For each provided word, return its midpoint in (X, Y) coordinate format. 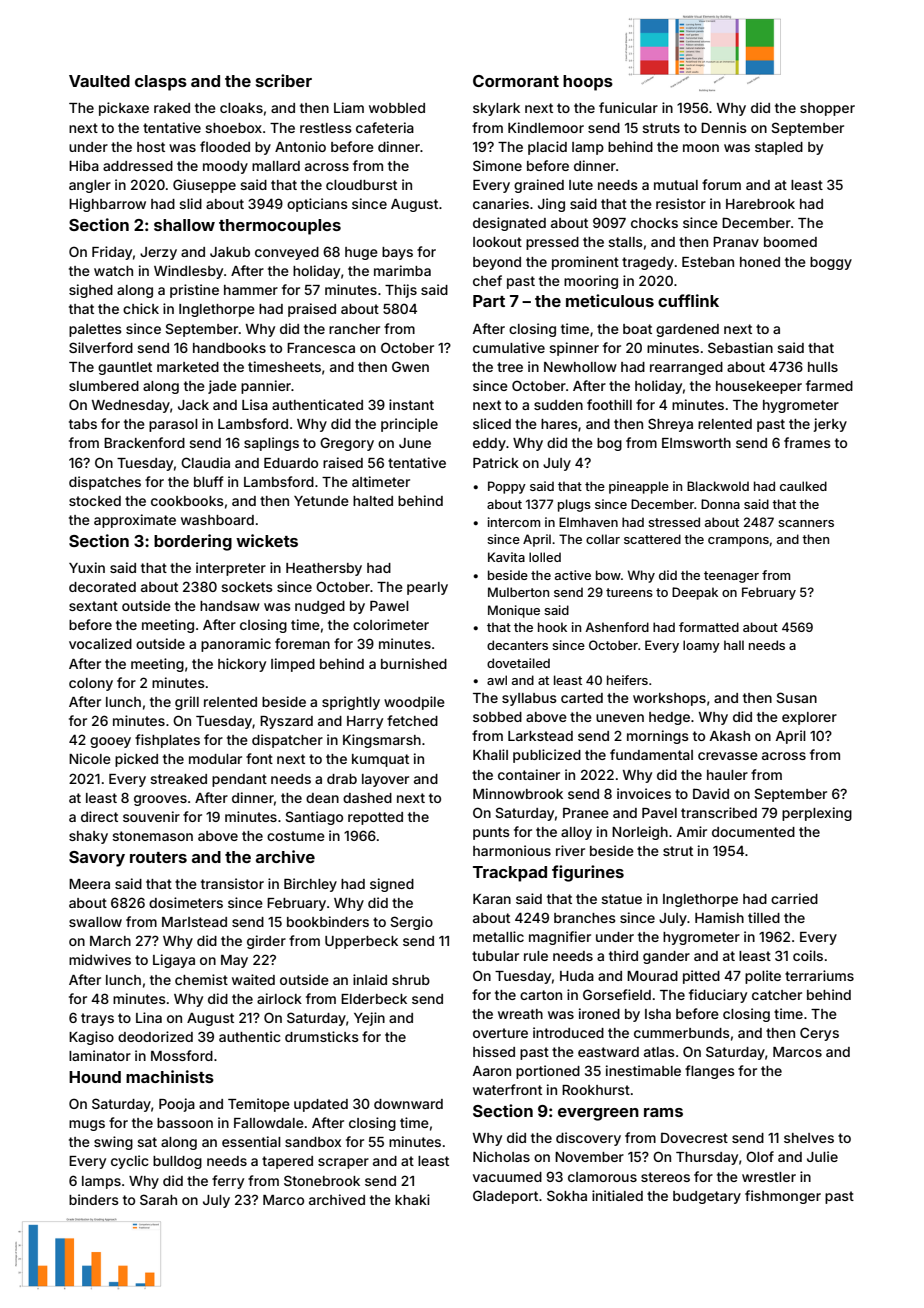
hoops (588, 83)
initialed (617, 1195)
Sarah (158, 1199)
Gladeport (505, 1197)
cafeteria (385, 127)
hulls (823, 367)
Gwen (410, 366)
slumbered (104, 386)
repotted (375, 818)
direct (99, 816)
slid (190, 203)
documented (753, 832)
